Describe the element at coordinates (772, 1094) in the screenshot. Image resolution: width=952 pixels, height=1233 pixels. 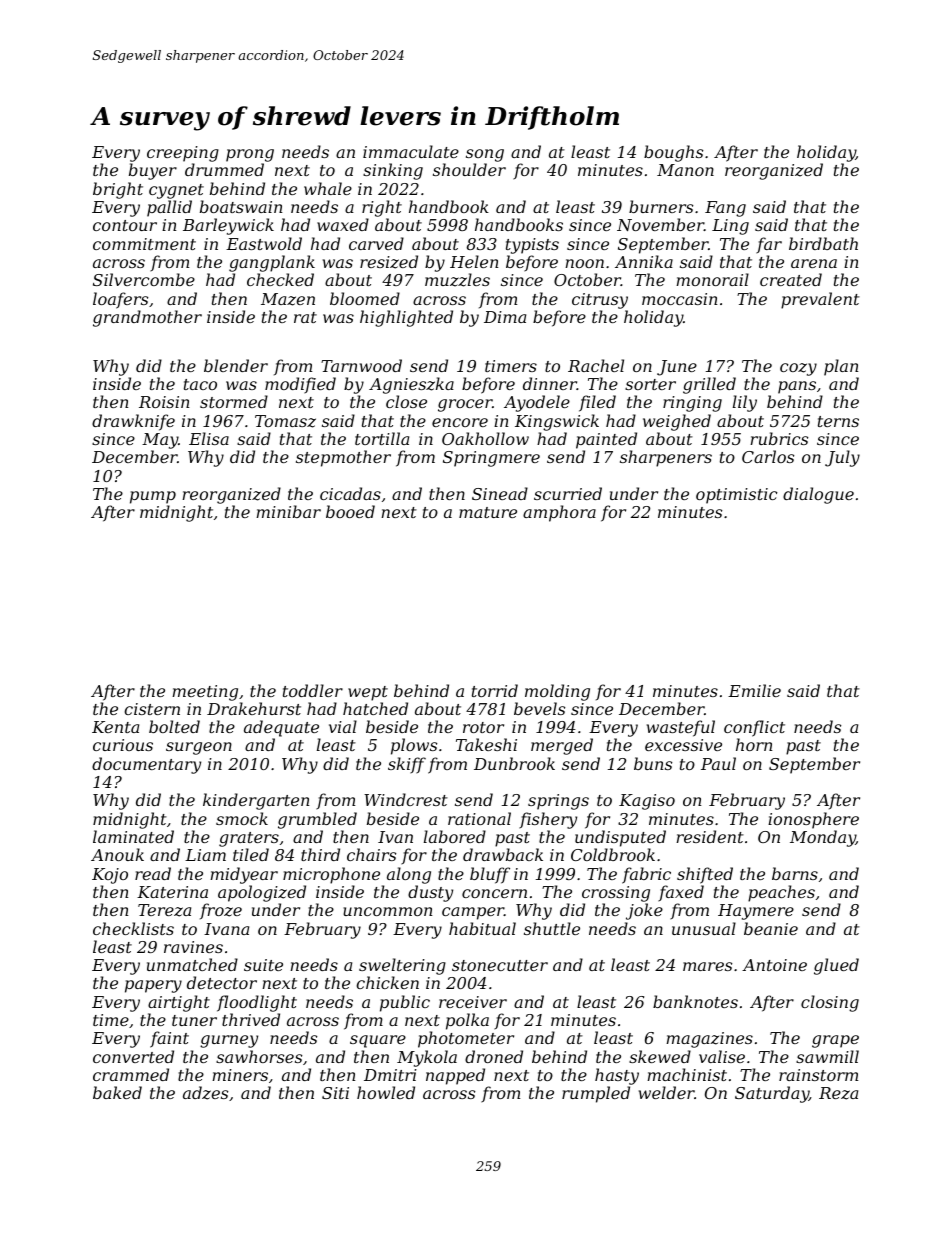
I see `Saturday` at that location.
